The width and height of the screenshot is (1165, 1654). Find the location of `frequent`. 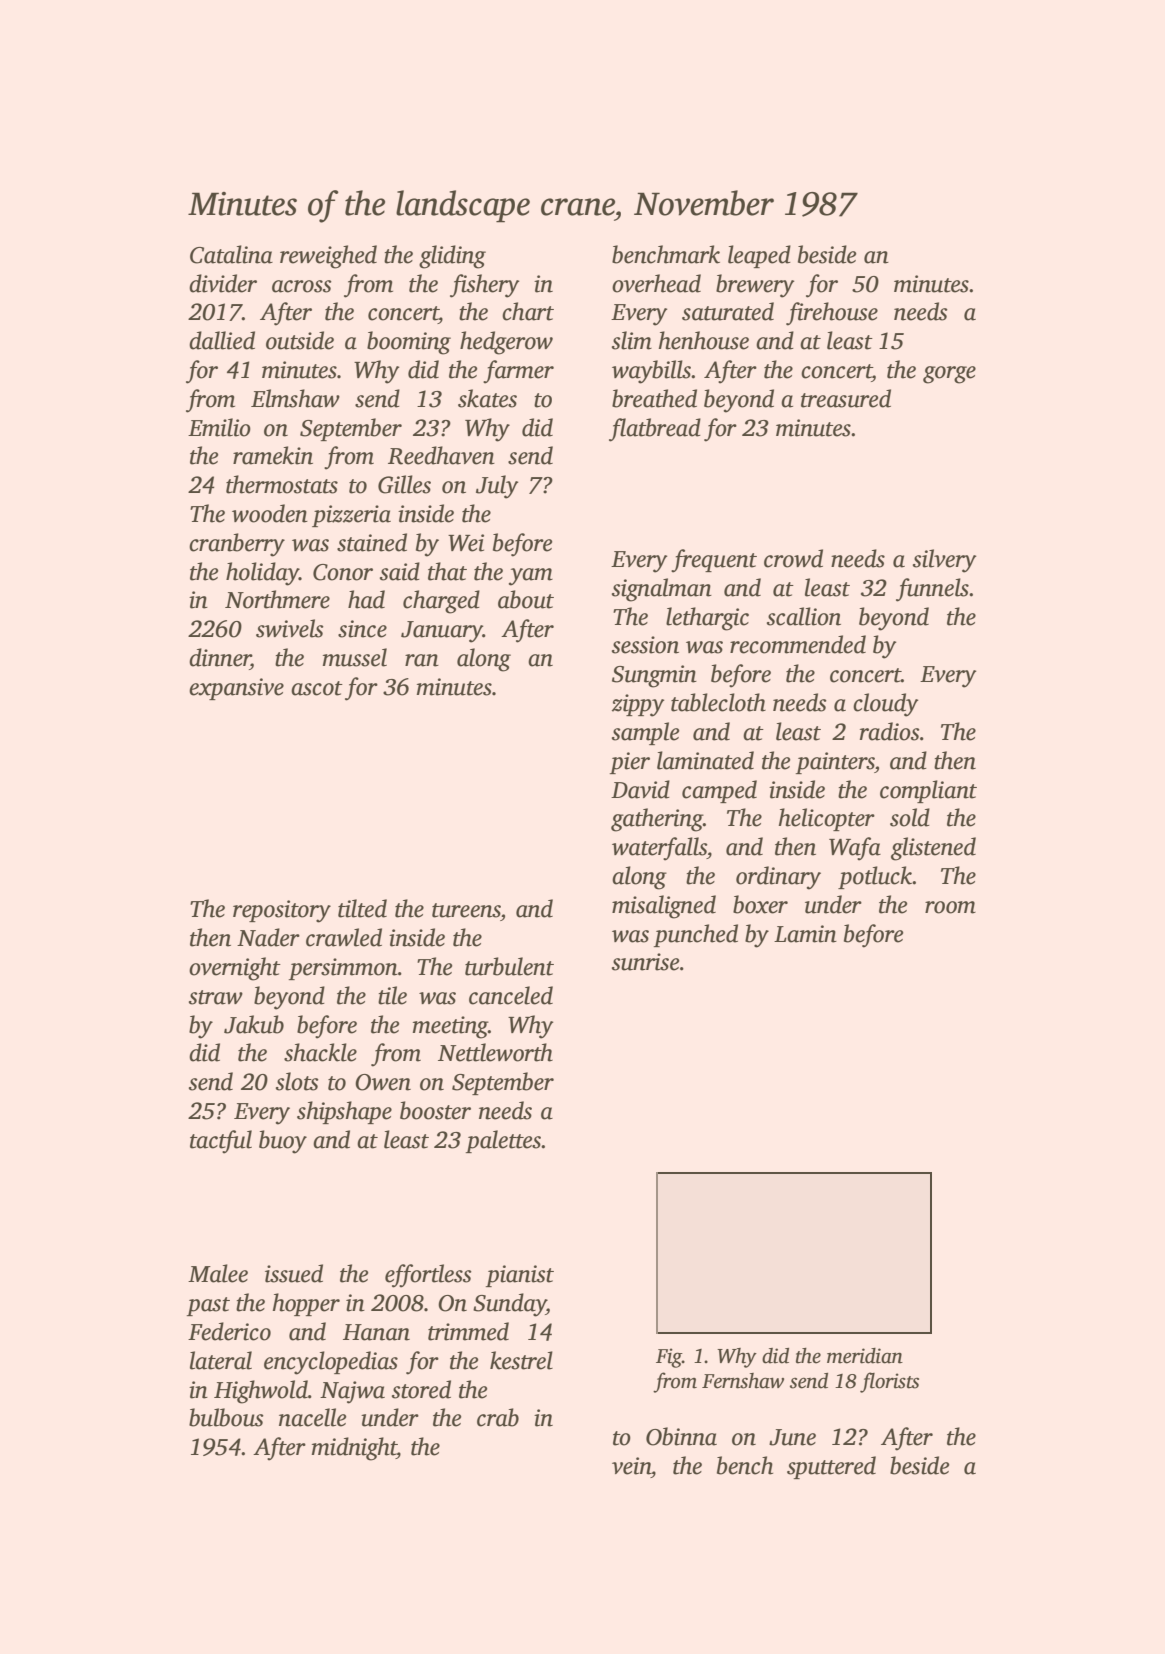

frequent is located at coordinates (714, 561).
